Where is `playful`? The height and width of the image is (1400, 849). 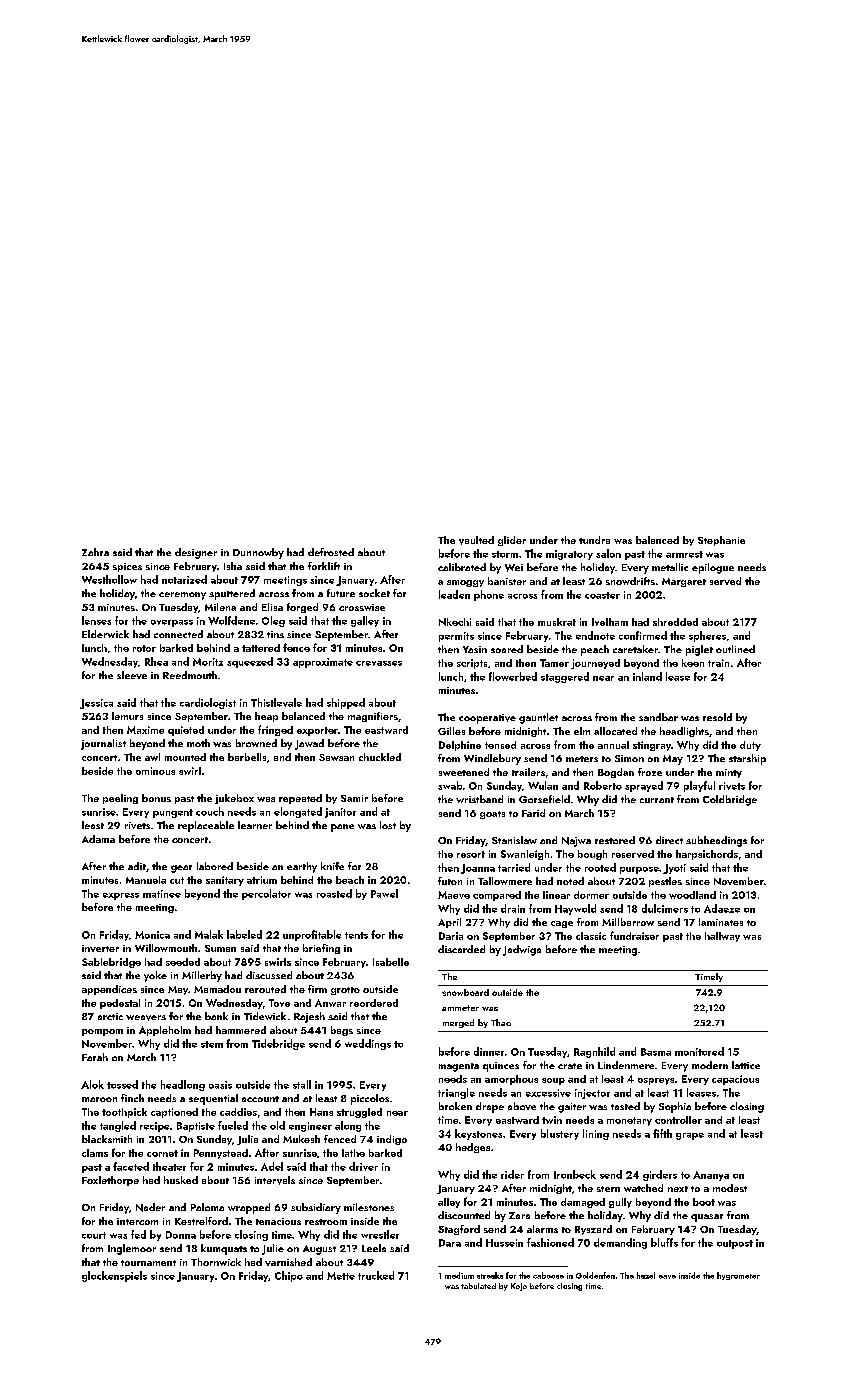 playful is located at coordinates (699, 786).
